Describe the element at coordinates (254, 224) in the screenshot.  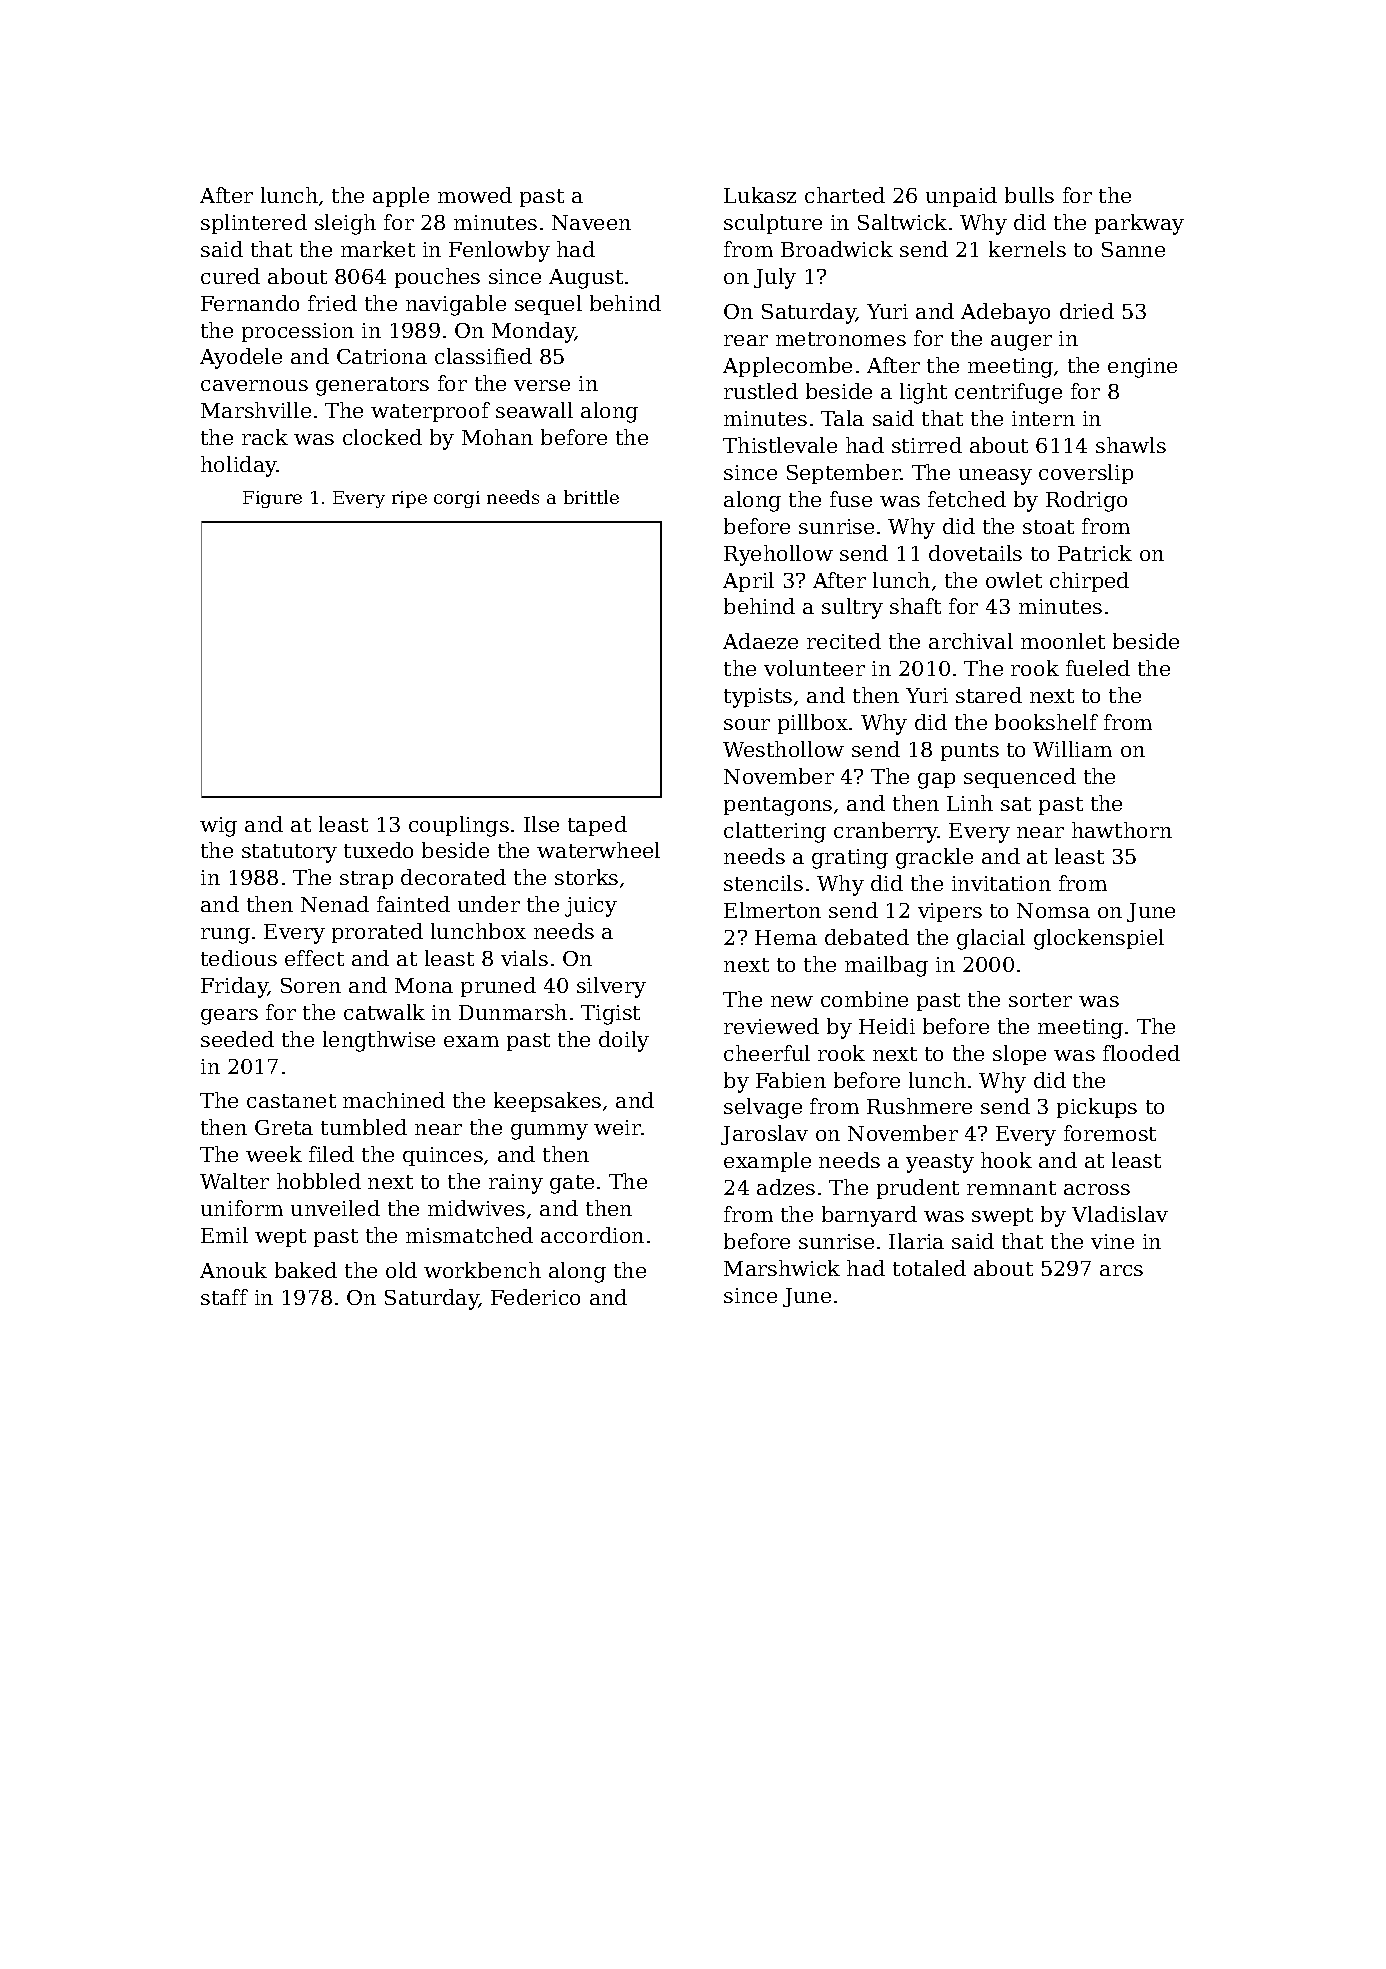
I see `splintered` at that location.
